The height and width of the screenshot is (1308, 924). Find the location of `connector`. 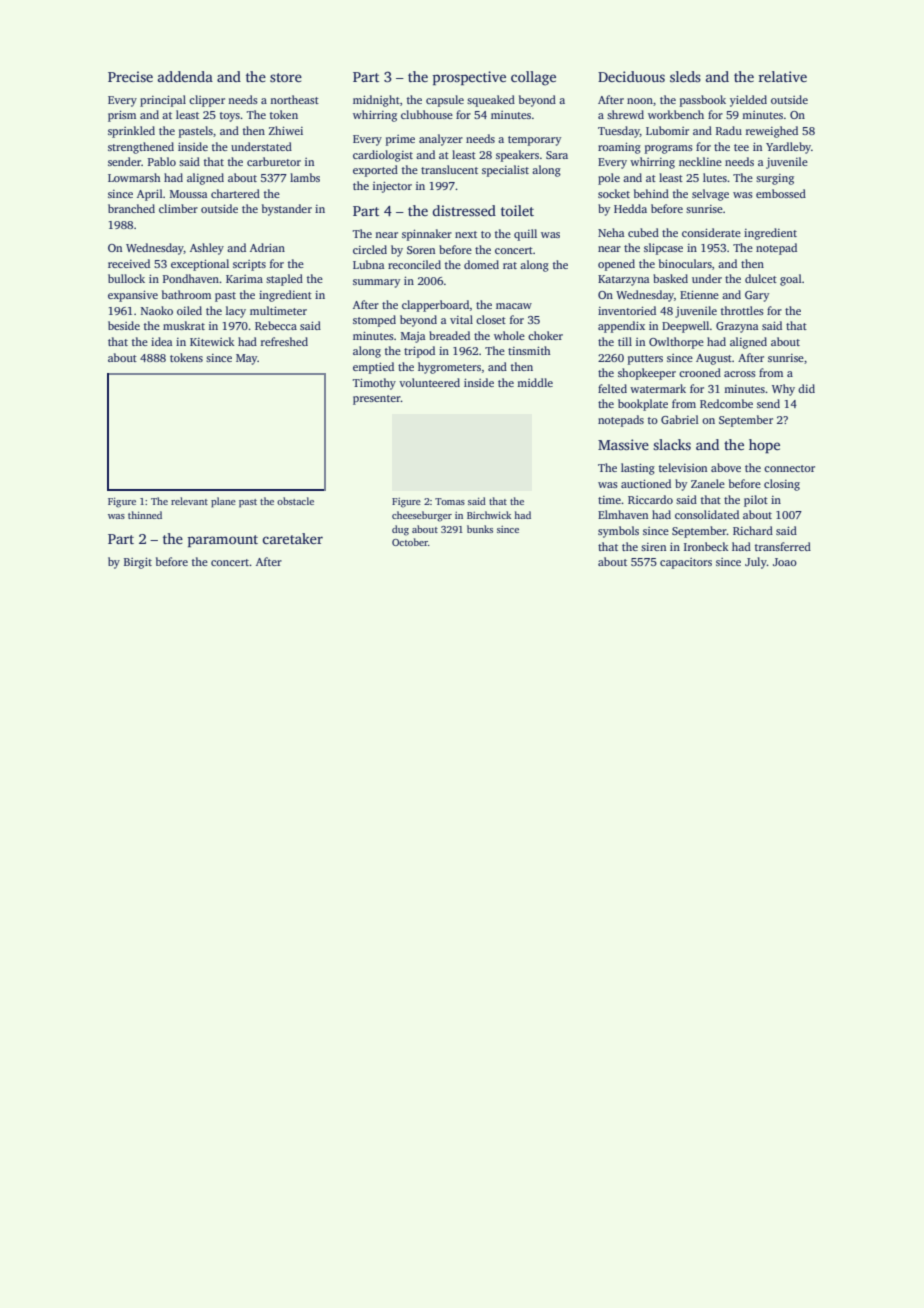

connector is located at coordinates (789, 468).
